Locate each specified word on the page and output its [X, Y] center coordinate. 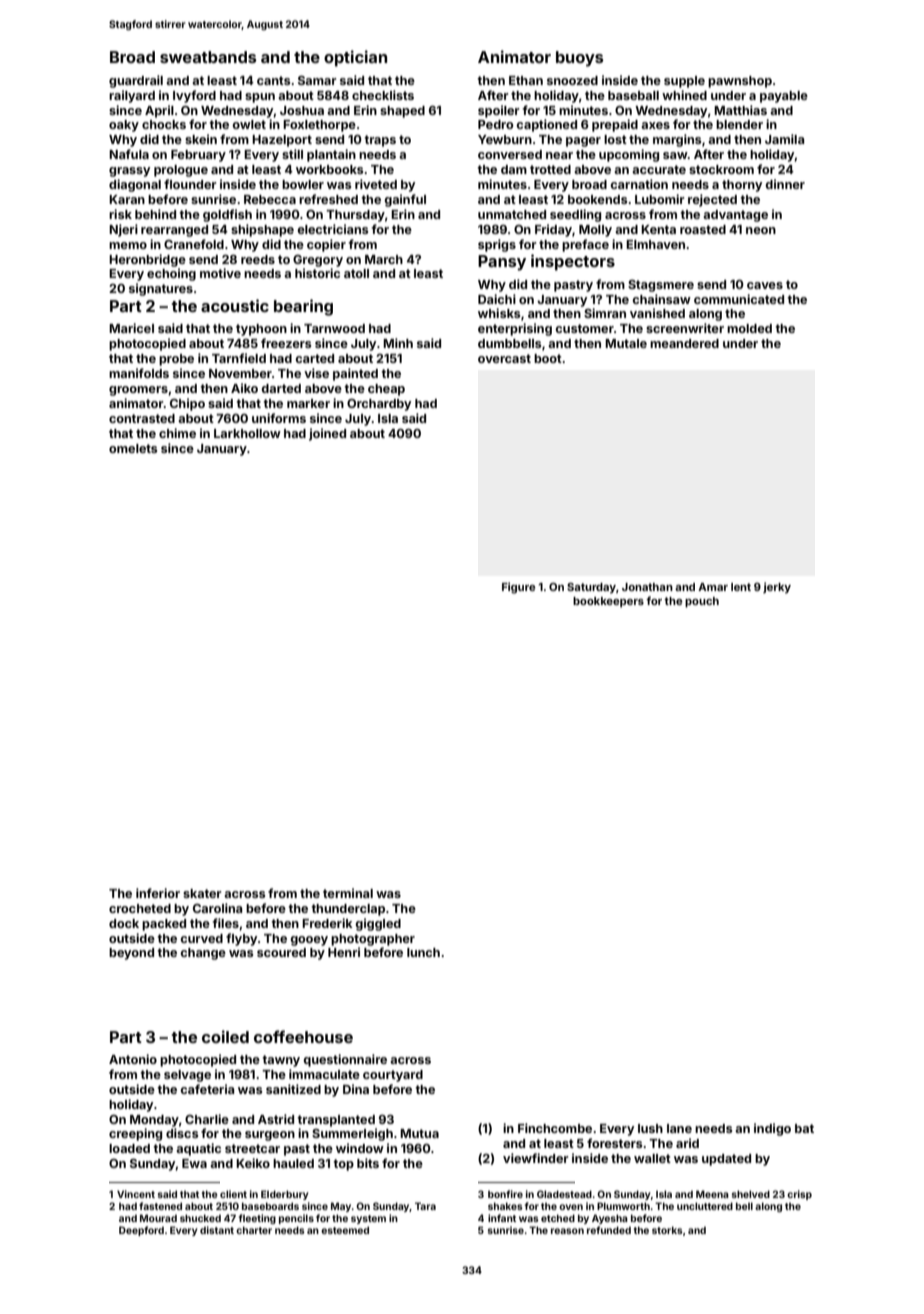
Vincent [136, 1194]
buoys [579, 59]
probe [176, 360]
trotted [550, 169]
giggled [378, 924]
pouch [702, 602]
